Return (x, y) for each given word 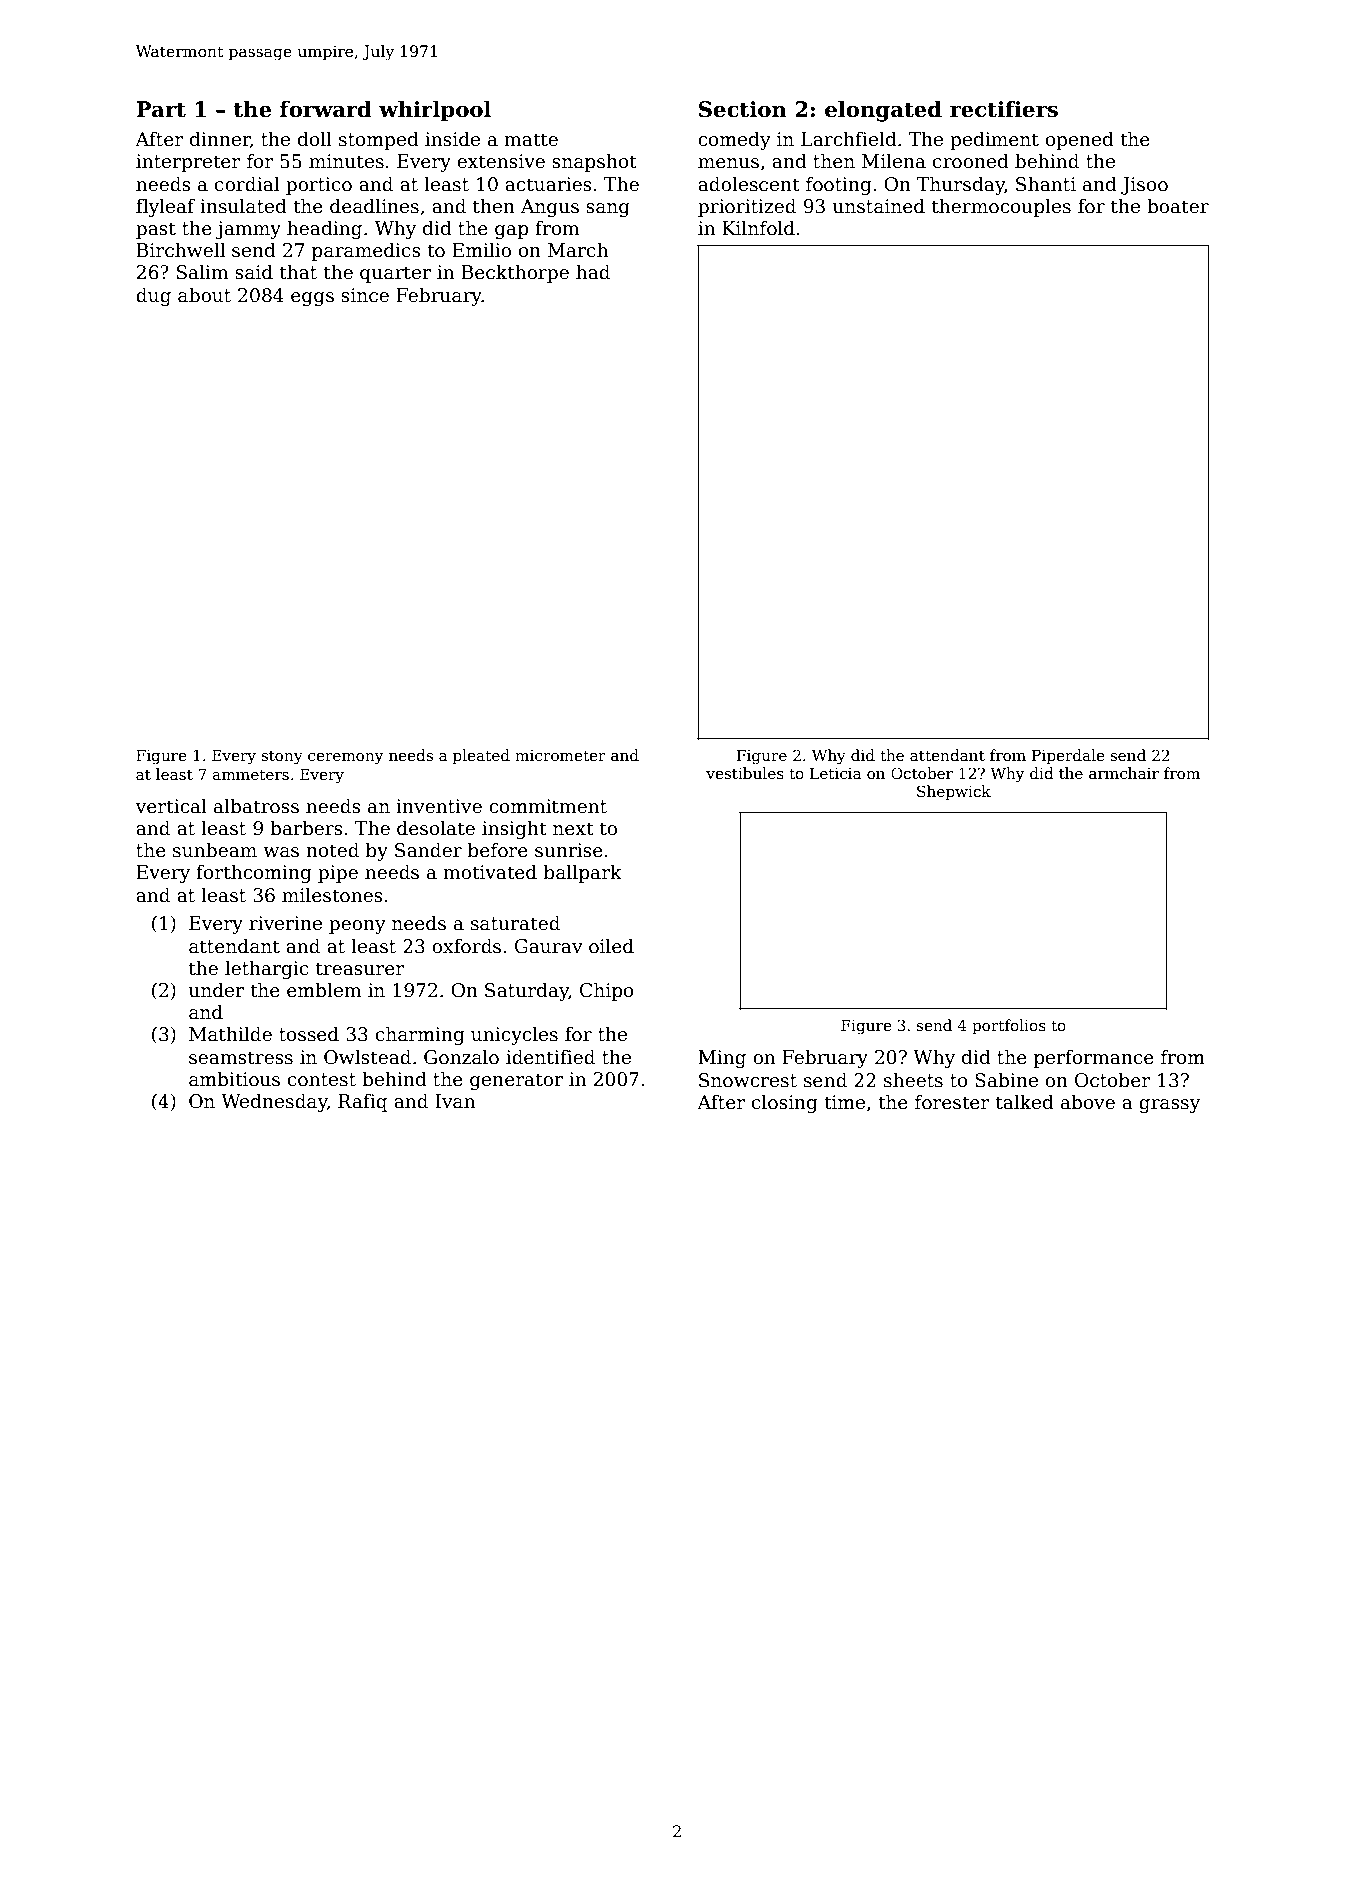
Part (161, 109)
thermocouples (1001, 207)
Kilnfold (758, 228)
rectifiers (1004, 109)
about (204, 295)
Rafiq (362, 1102)
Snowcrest (748, 1080)
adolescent (749, 184)
